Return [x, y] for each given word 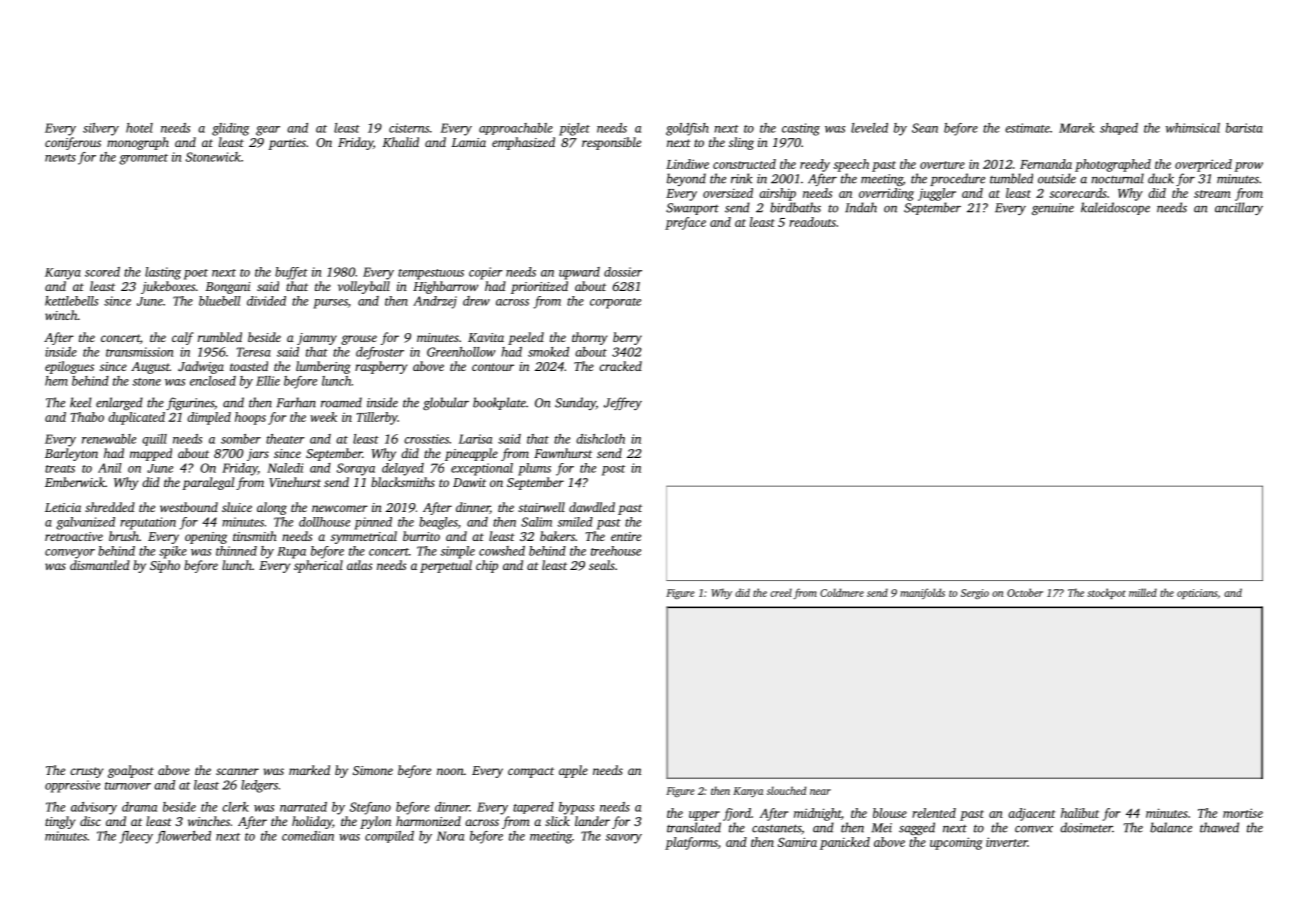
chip [487, 566]
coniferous [73, 143]
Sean [925, 128]
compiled [389, 837]
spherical [318, 566]
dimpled [209, 418]
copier [486, 273]
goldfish [687, 129]
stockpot [1106, 593]
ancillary [1239, 208]
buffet [291, 273]
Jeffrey [623, 403]
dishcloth [600, 439]
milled [1143, 592]
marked [309, 770]
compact [531, 772]
